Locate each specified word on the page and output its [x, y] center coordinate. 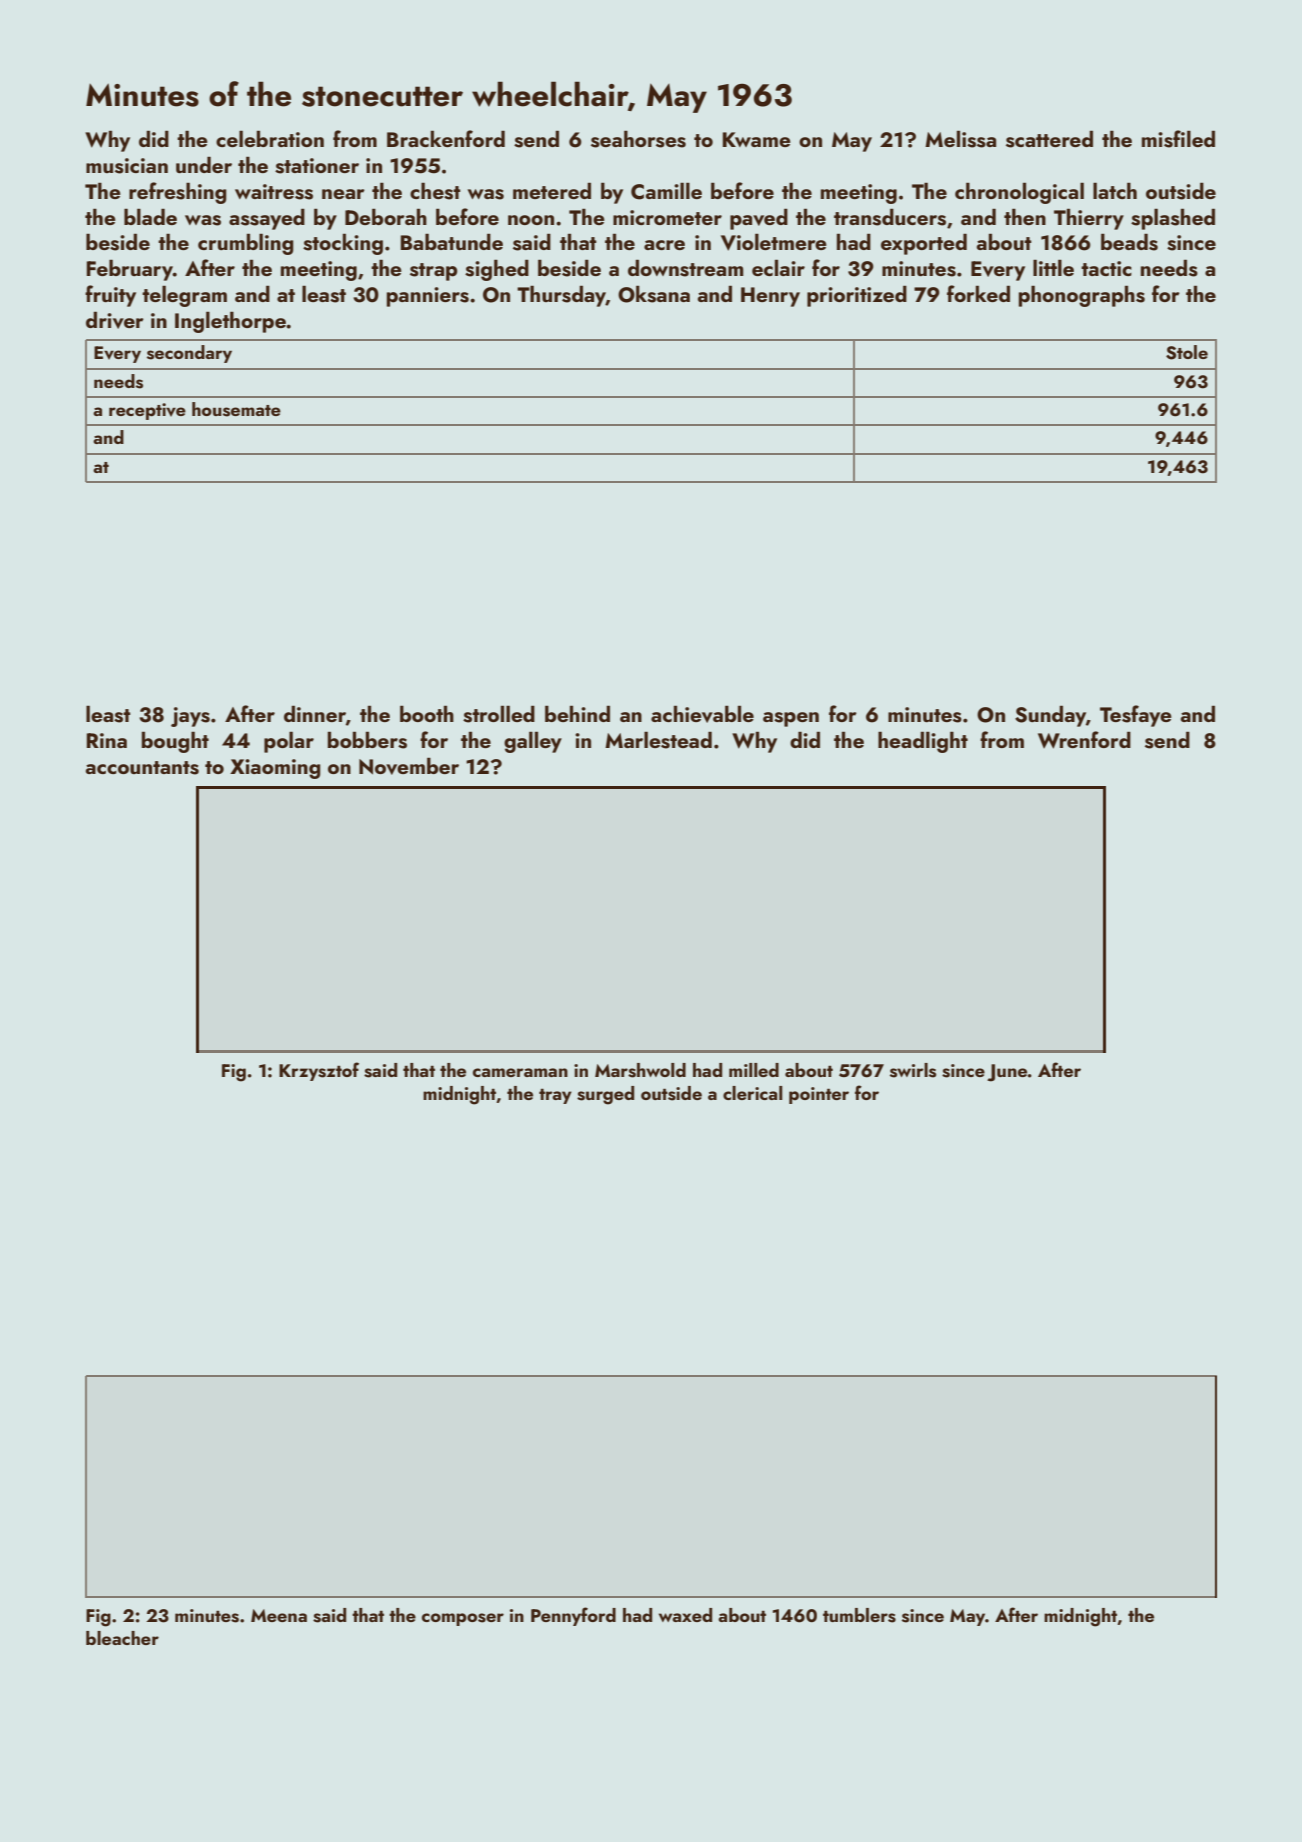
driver [115, 320]
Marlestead [658, 740]
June [1007, 1073]
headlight [923, 742]
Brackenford [446, 138]
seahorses [638, 139]
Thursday [561, 296]
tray [555, 1096]
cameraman [520, 1072]
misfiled [1178, 139]
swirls [913, 1070]
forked [978, 293]
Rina [107, 740]
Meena [279, 1615]
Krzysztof [319, 1071]
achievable [702, 714]
